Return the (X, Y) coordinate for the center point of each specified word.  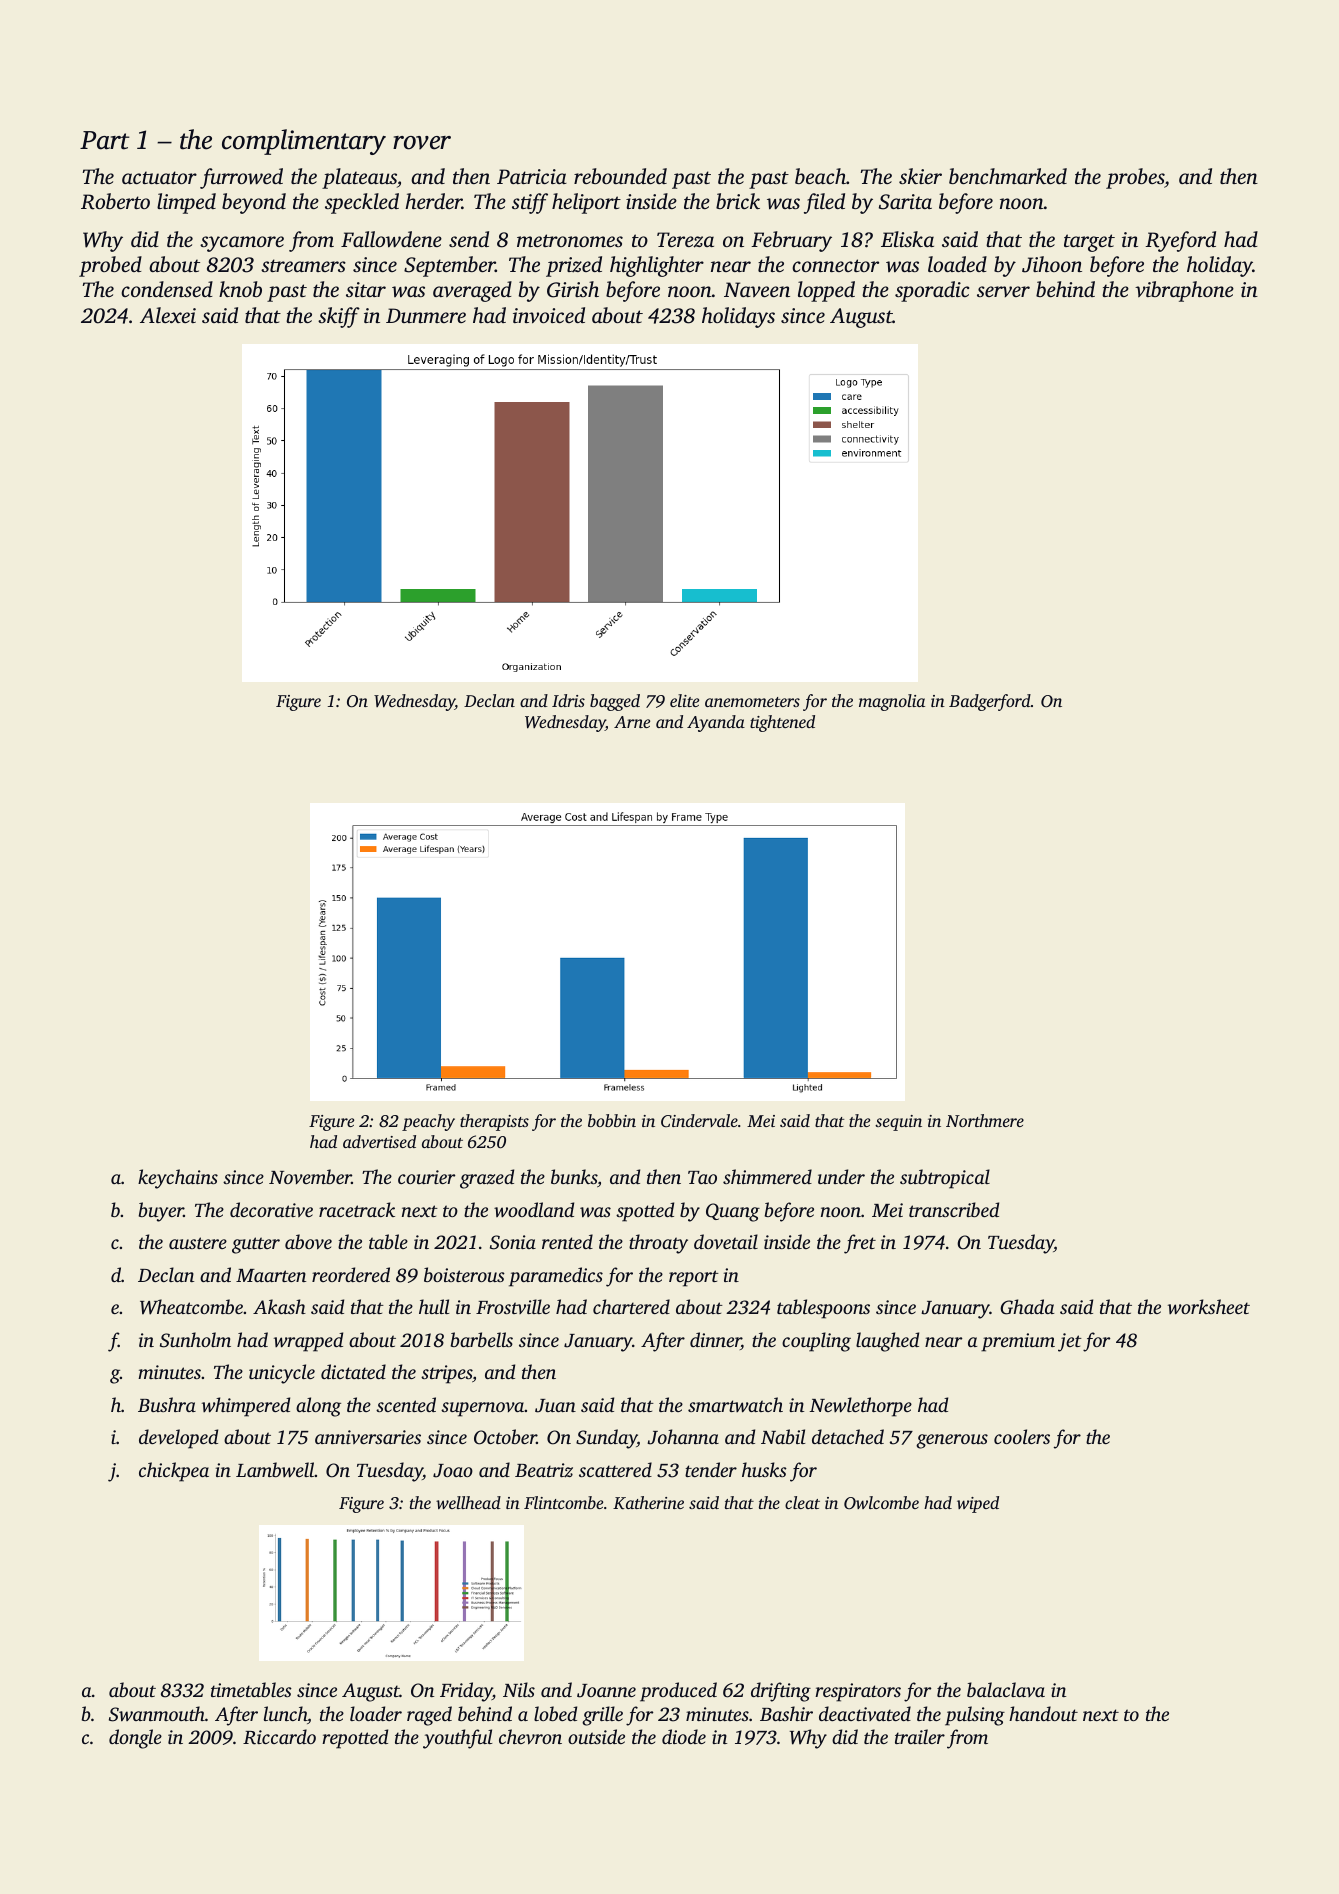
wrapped (308, 1342)
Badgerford (990, 702)
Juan (555, 1406)
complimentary (304, 142)
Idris (568, 700)
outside (596, 1736)
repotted (355, 1739)
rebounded (620, 176)
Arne (632, 722)
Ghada (1027, 1307)
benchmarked (1008, 176)
